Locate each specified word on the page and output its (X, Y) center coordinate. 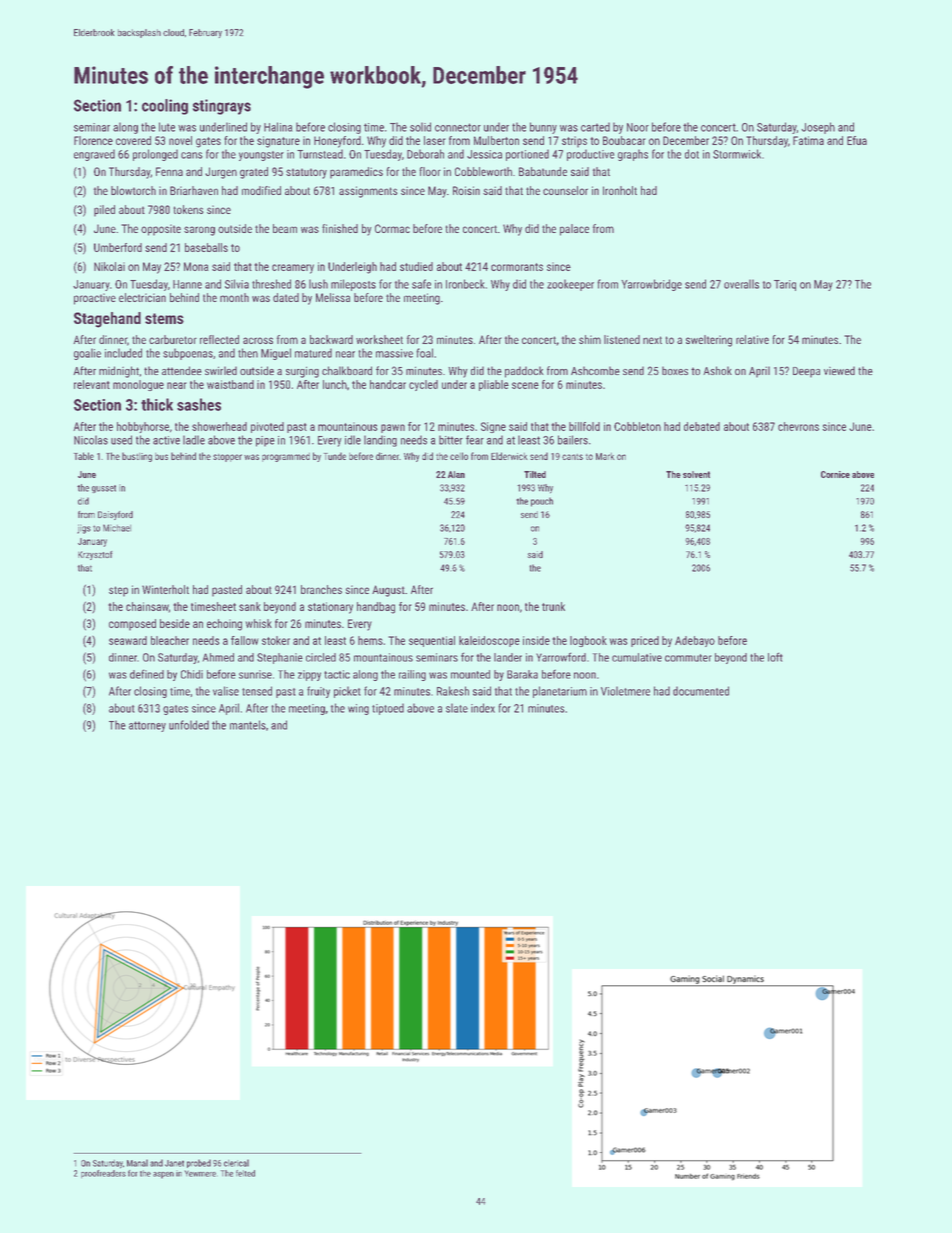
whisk (258, 623)
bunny (543, 128)
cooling (165, 107)
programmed (286, 457)
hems (370, 640)
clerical (236, 1163)
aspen (163, 1175)
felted (245, 1173)
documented (701, 691)
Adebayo (695, 641)
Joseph (818, 128)
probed (199, 1163)
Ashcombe (595, 370)
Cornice (835, 474)
